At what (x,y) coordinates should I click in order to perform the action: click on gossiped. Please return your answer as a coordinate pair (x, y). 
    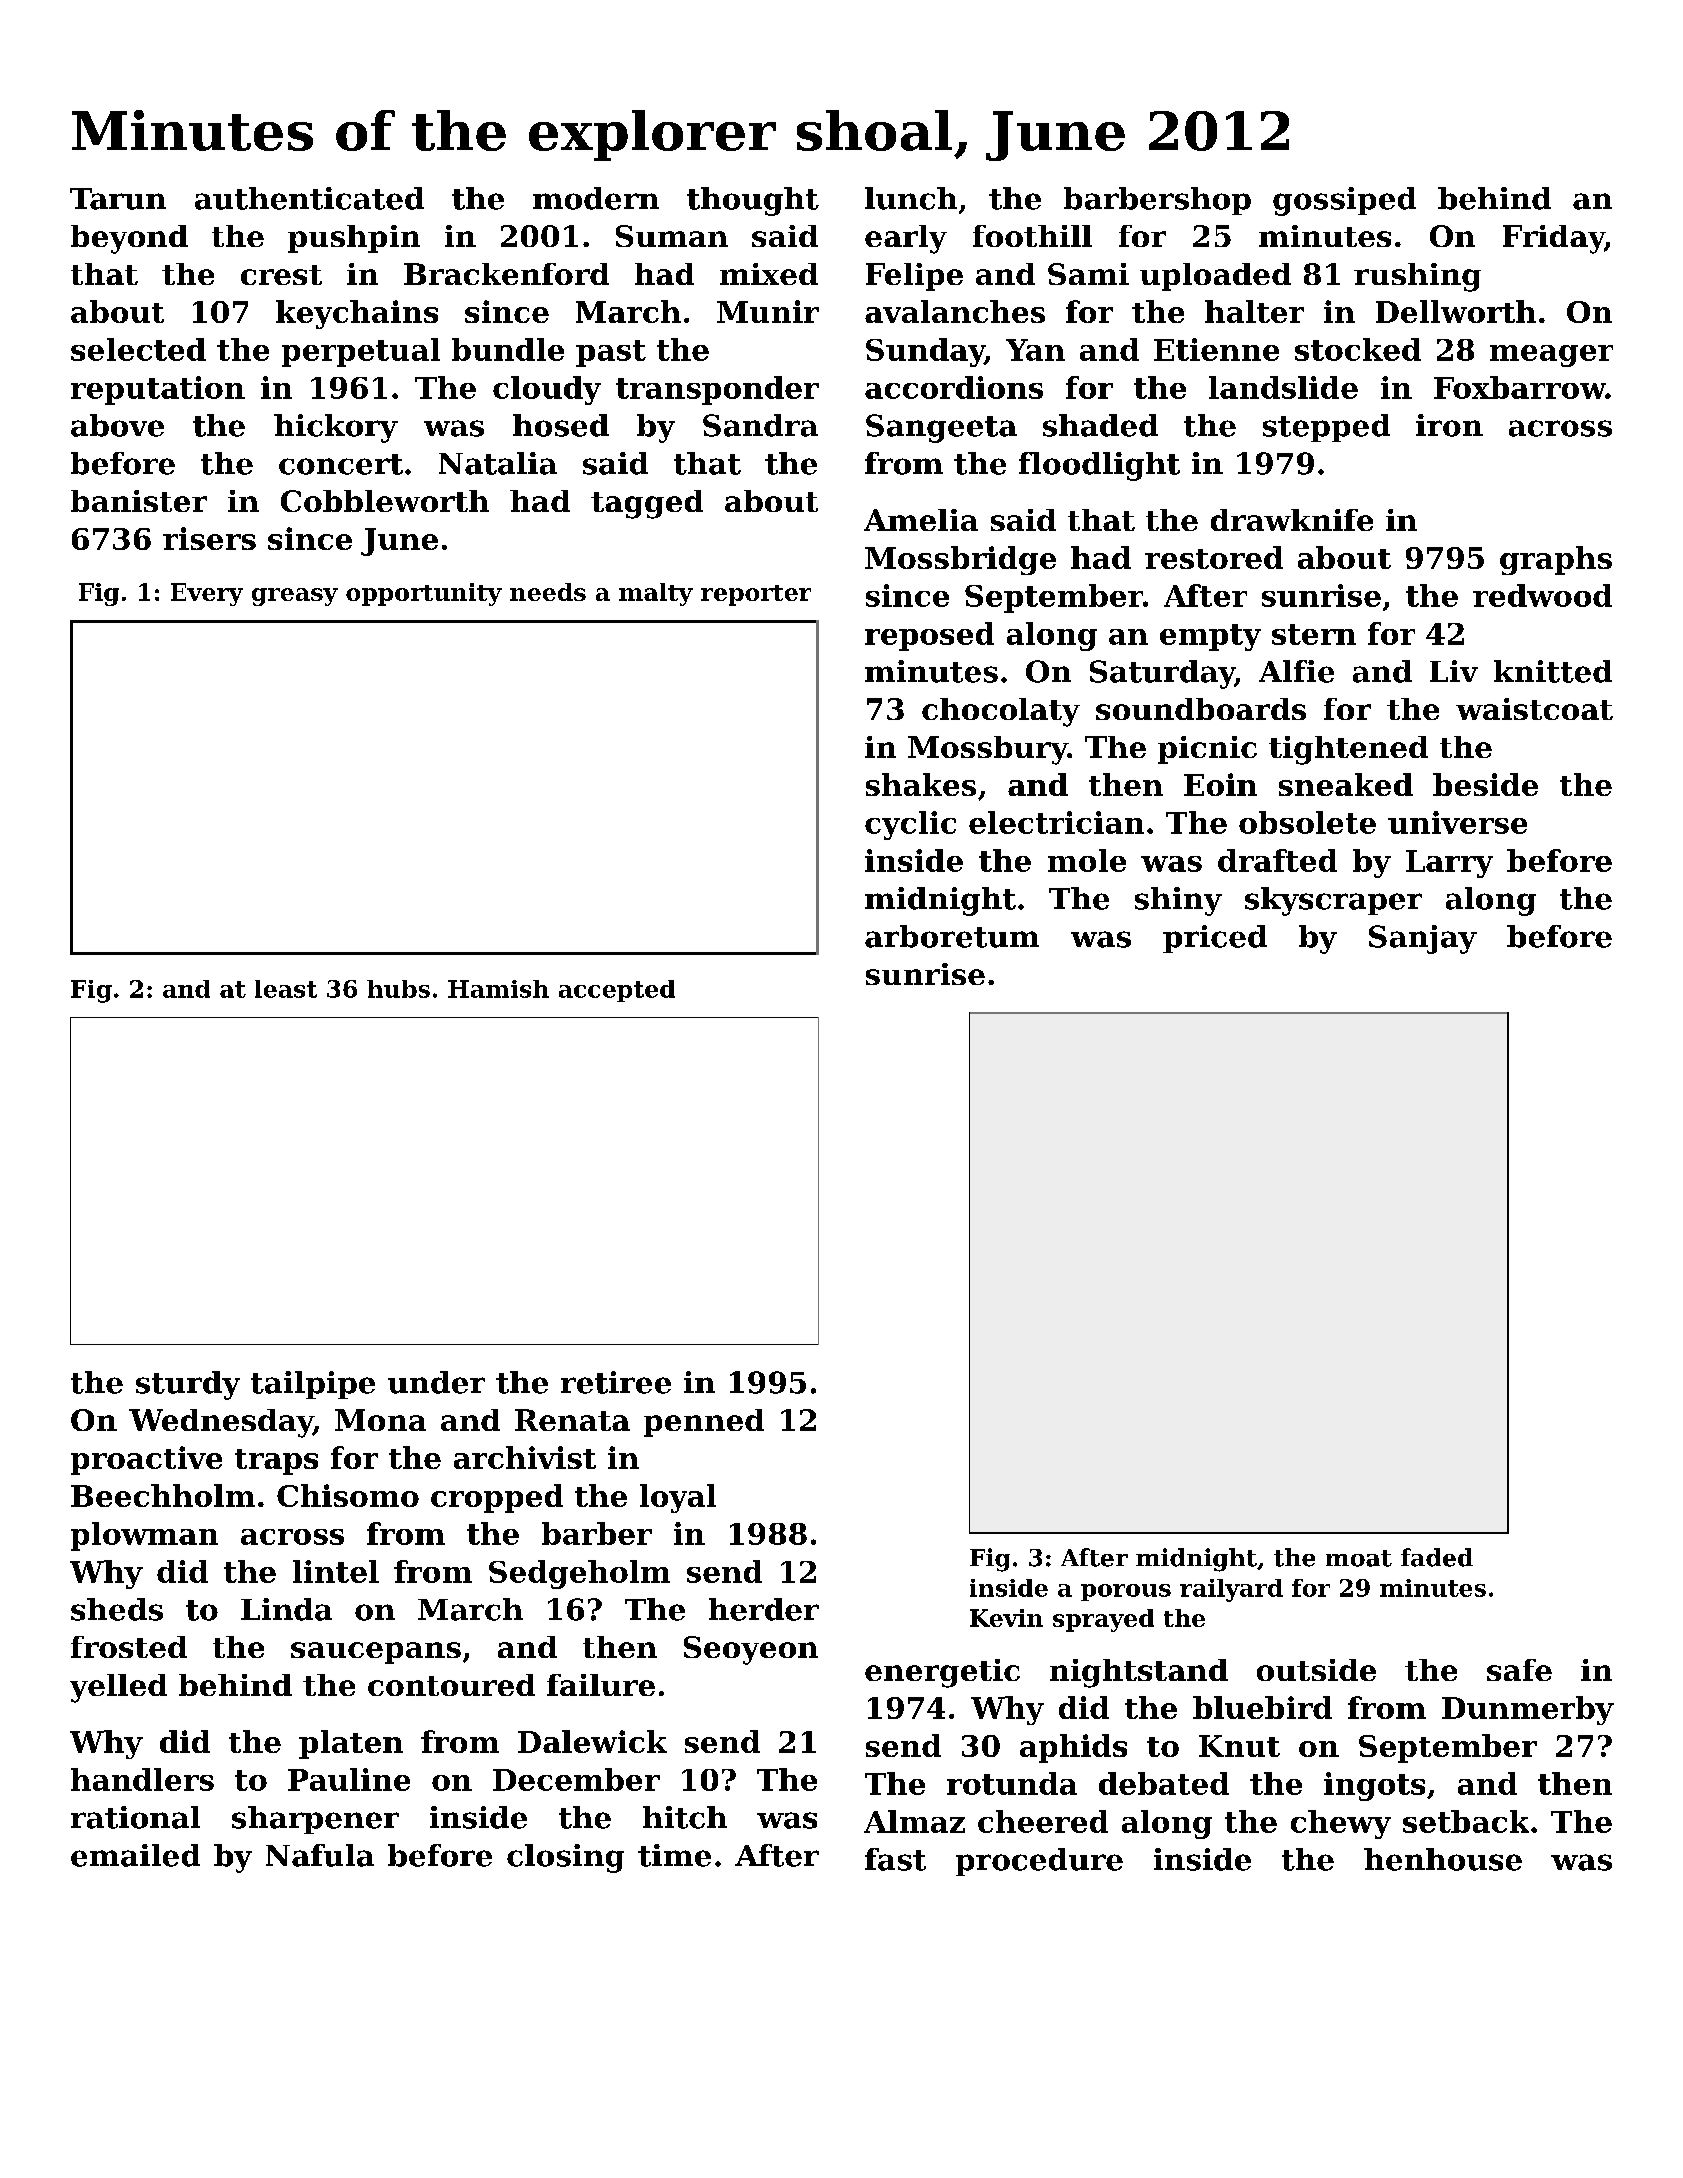
    Looking at the image, I should click on (1344, 201).
